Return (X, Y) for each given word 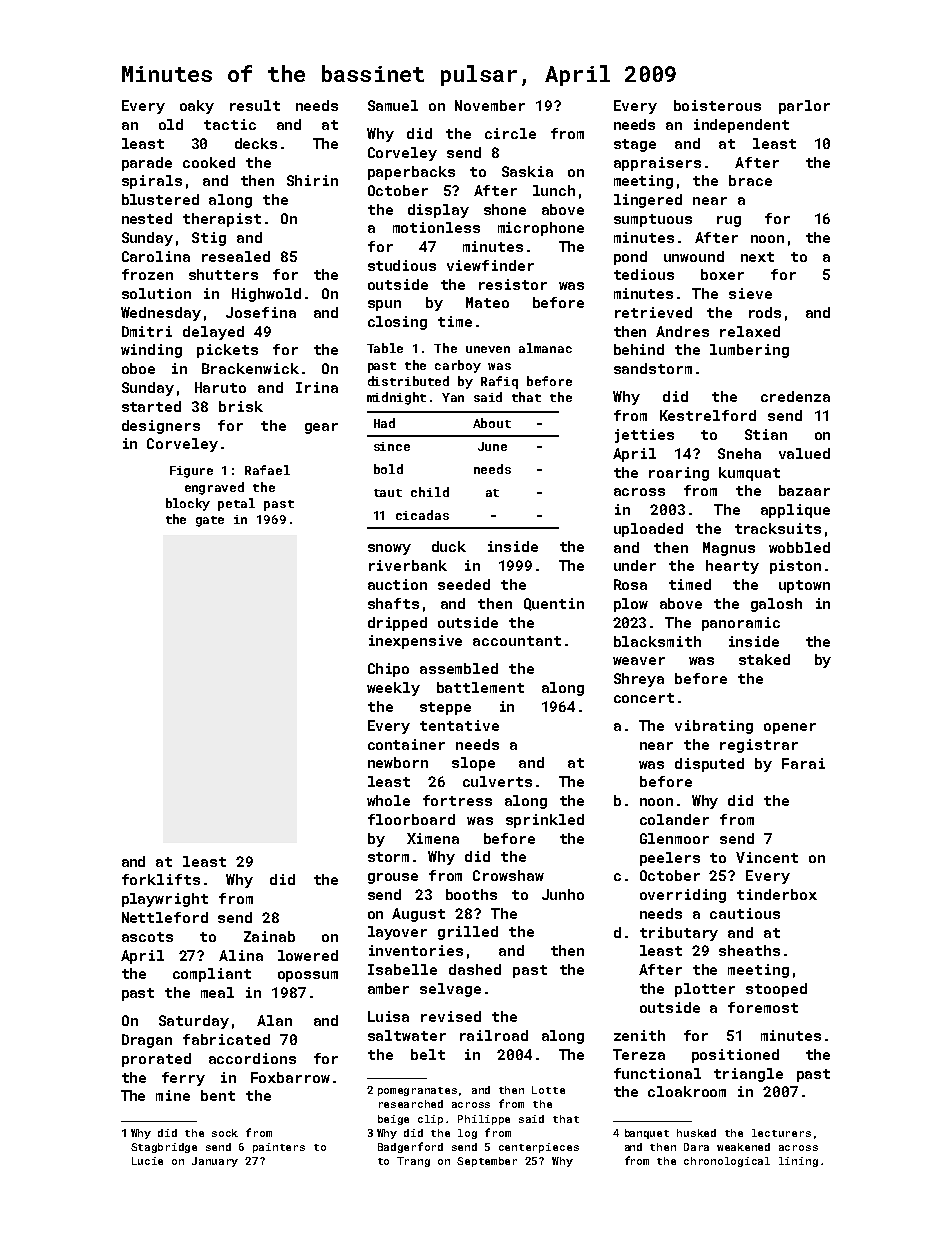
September (487, 1162)
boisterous (717, 105)
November (490, 105)
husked (696, 1133)
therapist (222, 220)
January (215, 1162)
